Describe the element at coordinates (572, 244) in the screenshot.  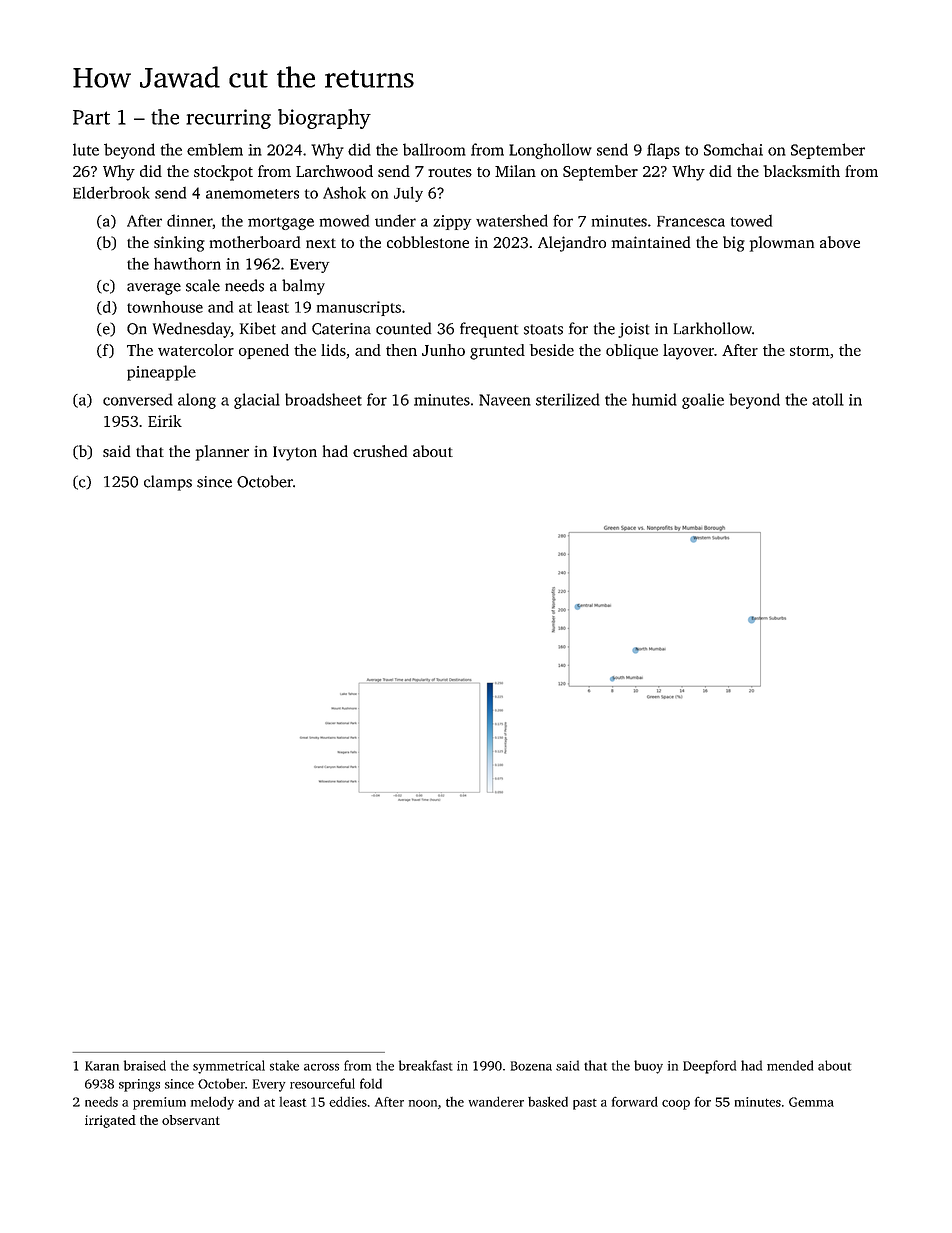
I see `Alejandro` at that location.
